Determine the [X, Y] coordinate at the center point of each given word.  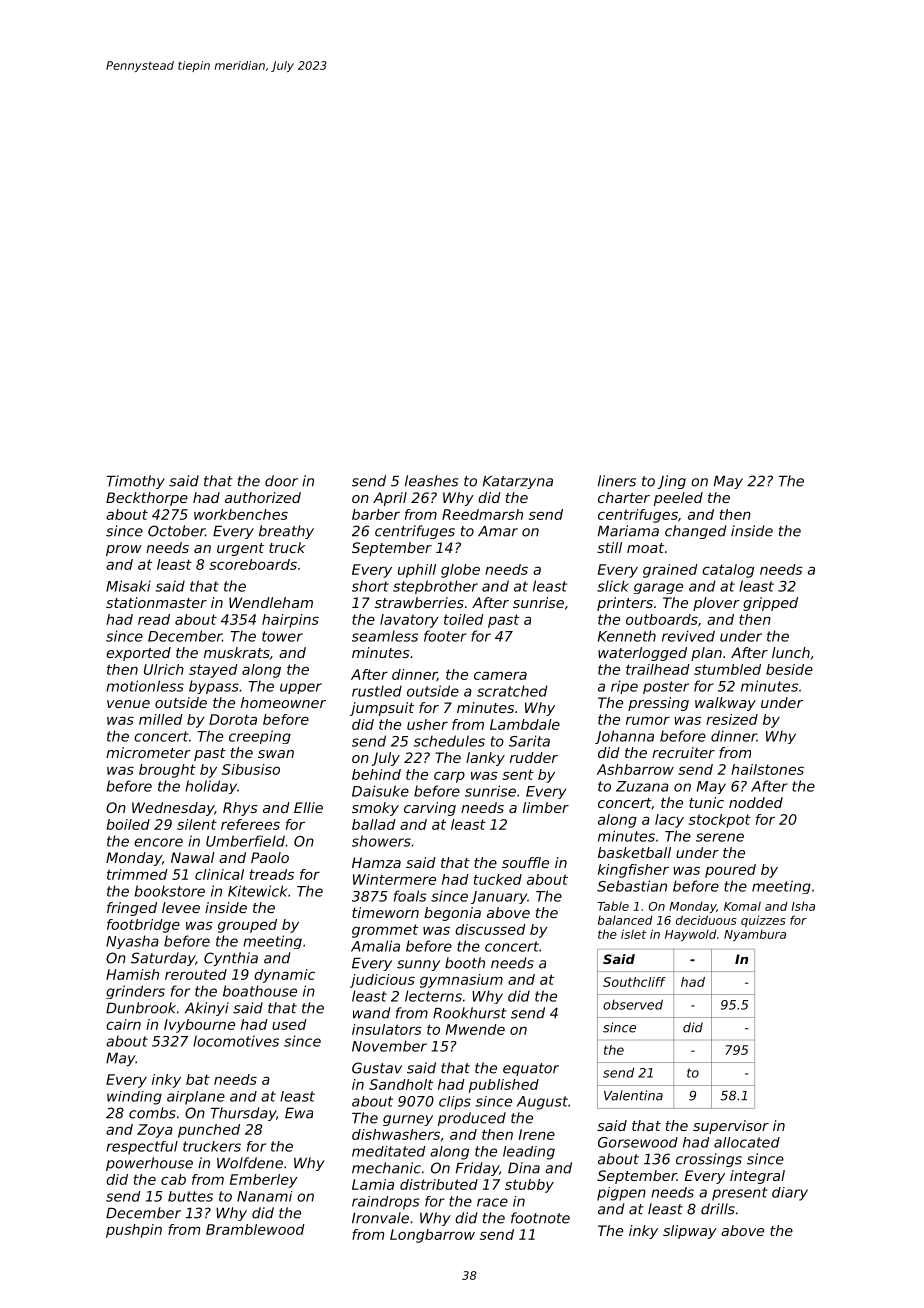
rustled [377, 691]
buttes [190, 1196]
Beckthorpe [147, 499]
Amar [498, 531]
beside [789, 669]
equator [531, 1069]
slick [613, 586]
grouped [247, 926]
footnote [540, 1218]
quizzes [763, 921]
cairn [123, 1024]
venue [128, 704]
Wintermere [394, 879]
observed [633, 1004]
